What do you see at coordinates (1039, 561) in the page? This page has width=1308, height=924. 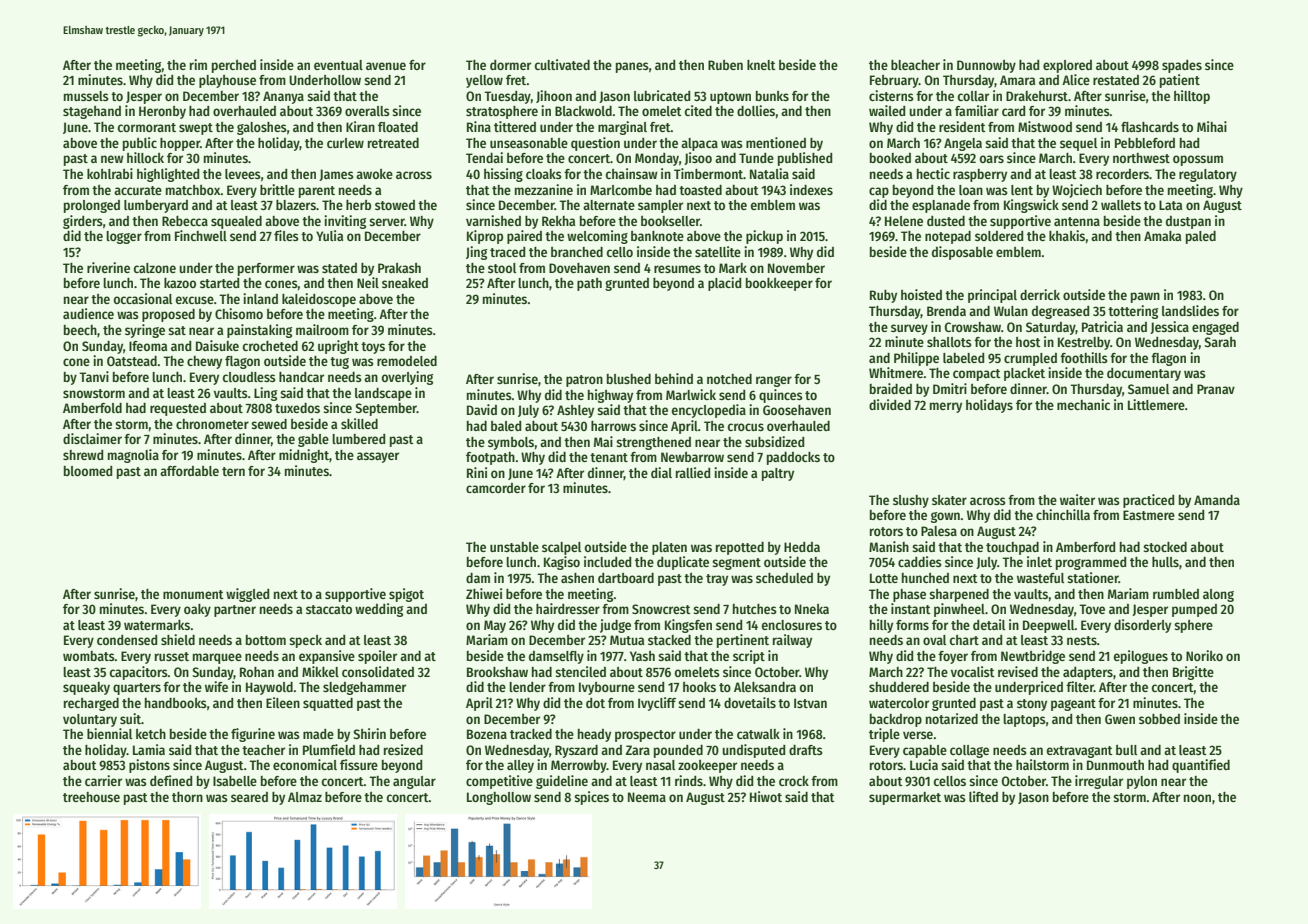 I see `inlet` at bounding box center [1039, 561].
